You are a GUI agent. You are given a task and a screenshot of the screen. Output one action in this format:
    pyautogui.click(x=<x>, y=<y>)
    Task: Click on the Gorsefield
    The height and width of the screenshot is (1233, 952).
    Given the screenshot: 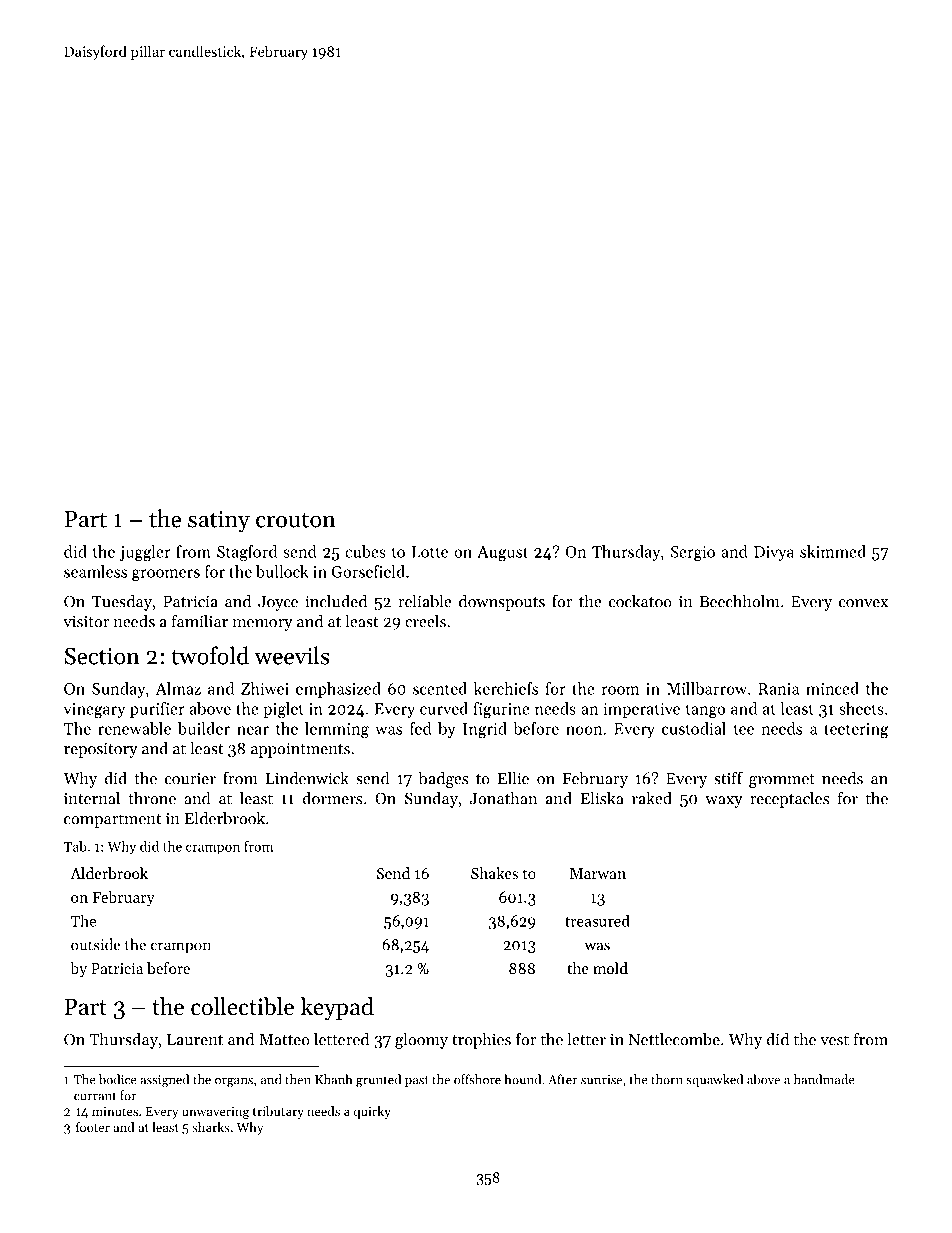 What is the action you would take?
    pyautogui.click(x=368, y=571)
